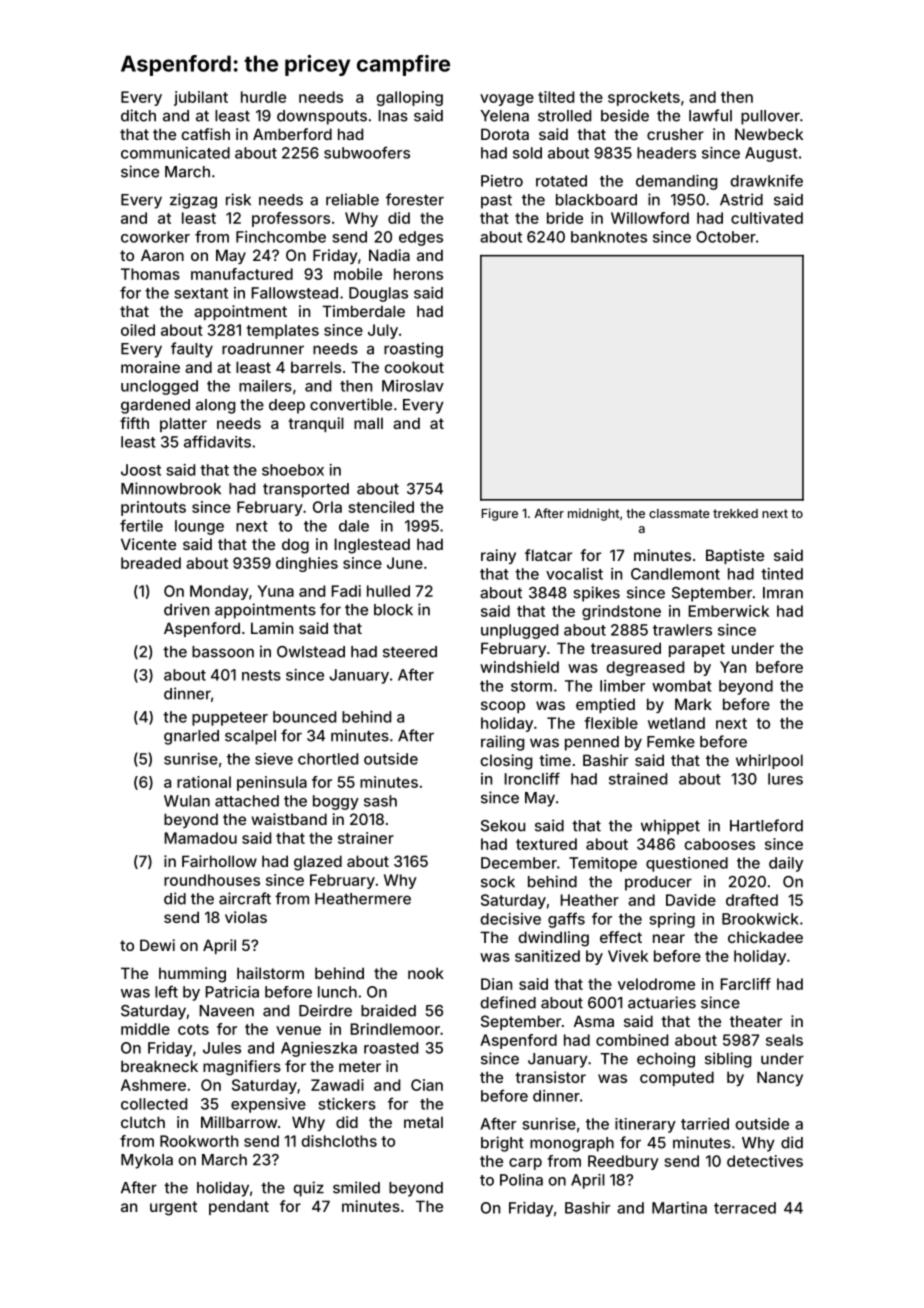  What do you see at coordinates (609, 237) in the image?
I see `banknotes` at bounding box center [609, 237].
